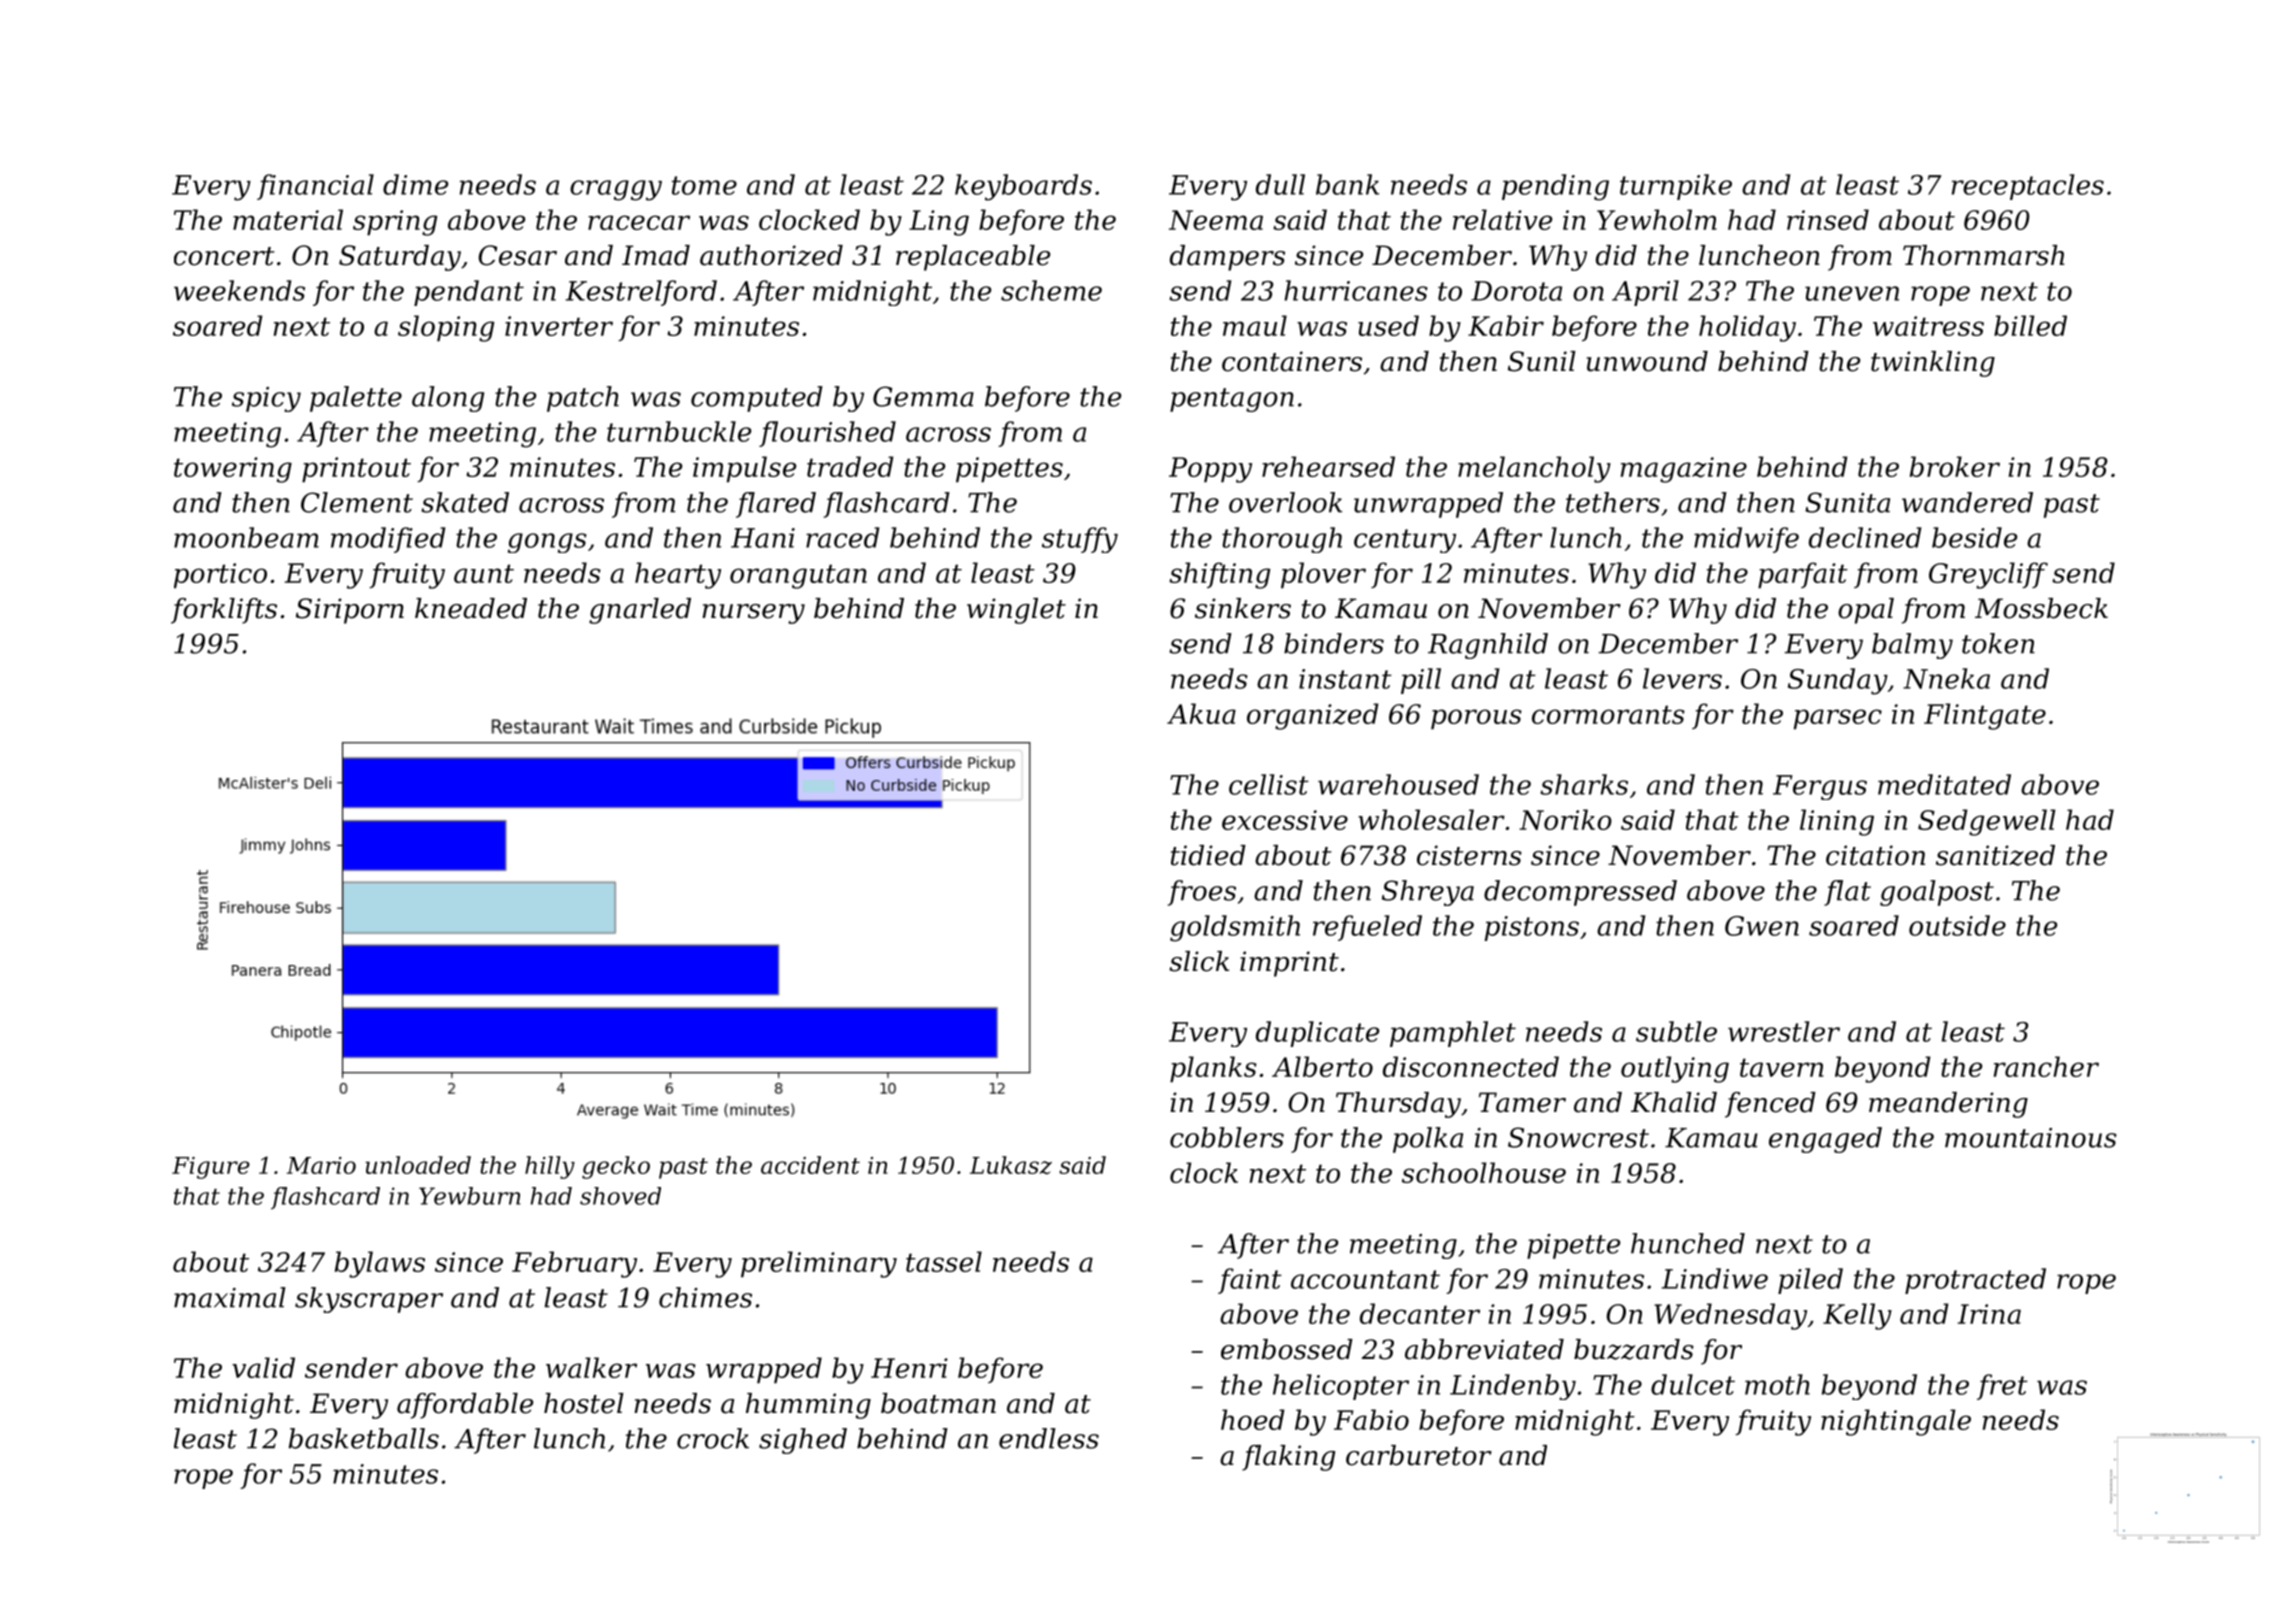 This image has width=2292, height=1620. What do you see at coordinates (1202, 893) in the image?
I see `froes` at bounding box center [1202, 893].
